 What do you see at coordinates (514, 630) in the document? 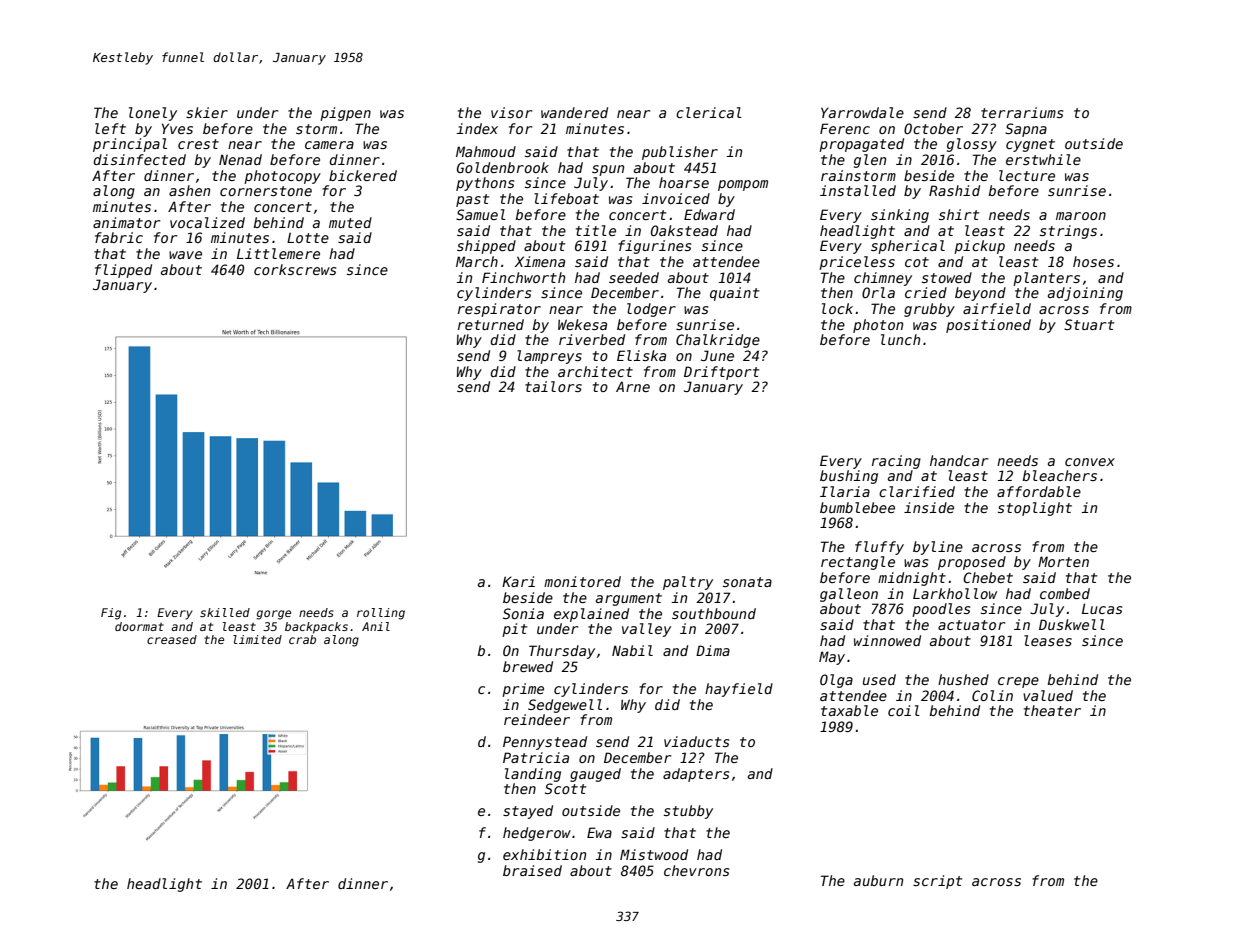
I see `pit` at bounding box center [514, 630].
